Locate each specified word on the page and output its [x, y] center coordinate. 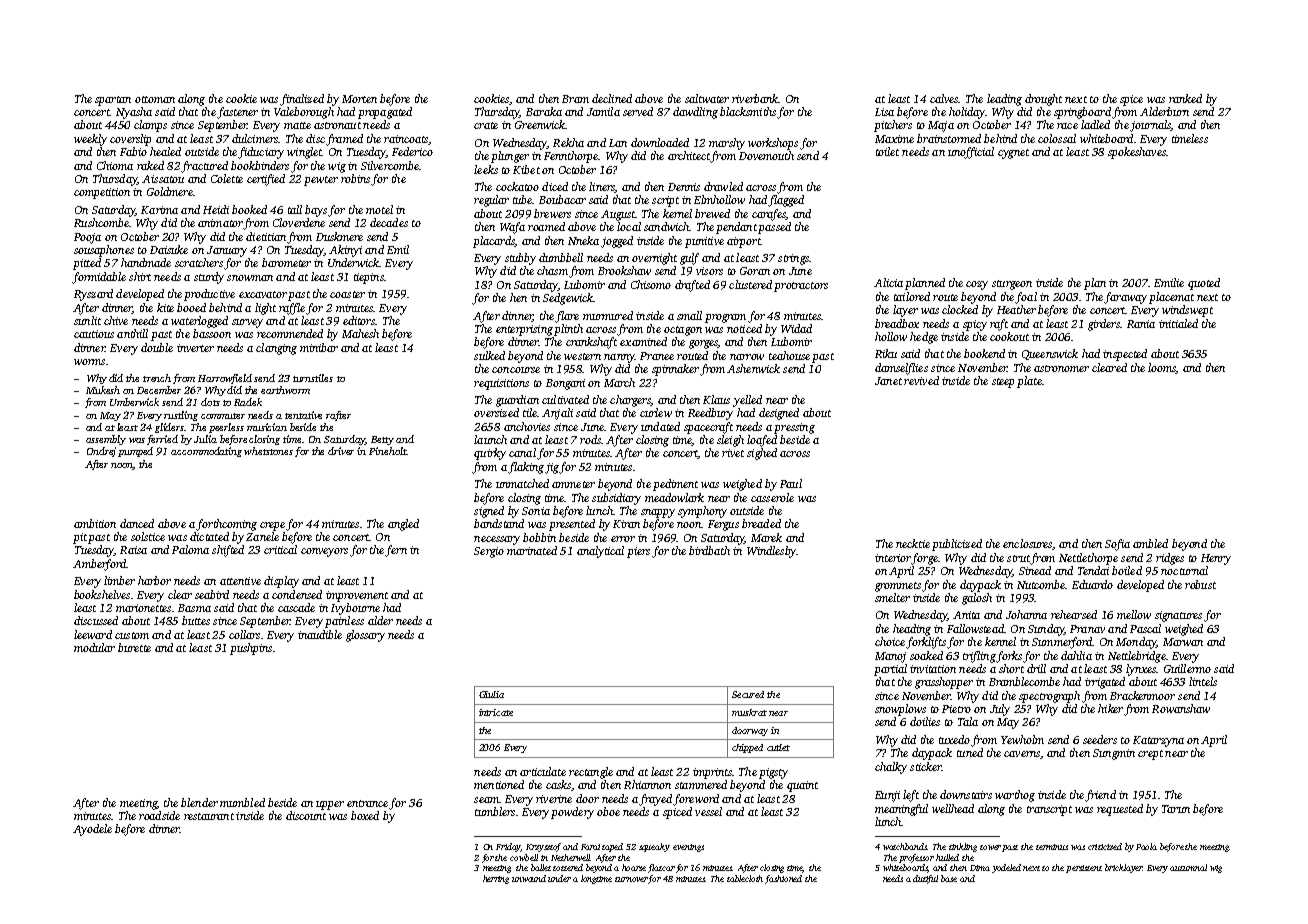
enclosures [1027, 543]
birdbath [709, 550]
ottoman [155, 99]
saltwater [707, 98]
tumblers [495, 811]
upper [330, 805]
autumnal [1188, 867]
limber [119, 580]
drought [1043, 100]
